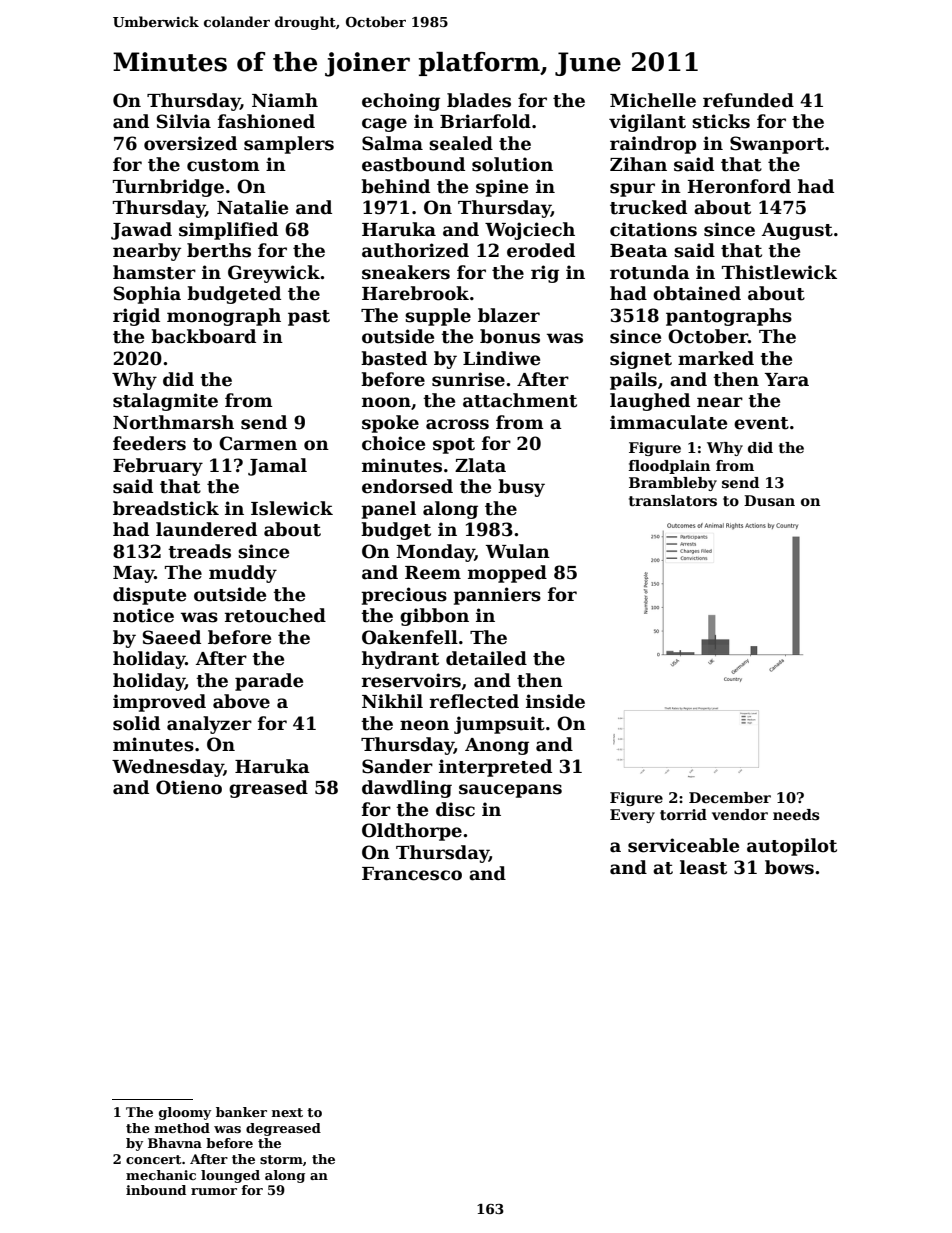  I want to click on next, so click(287, 1112).
